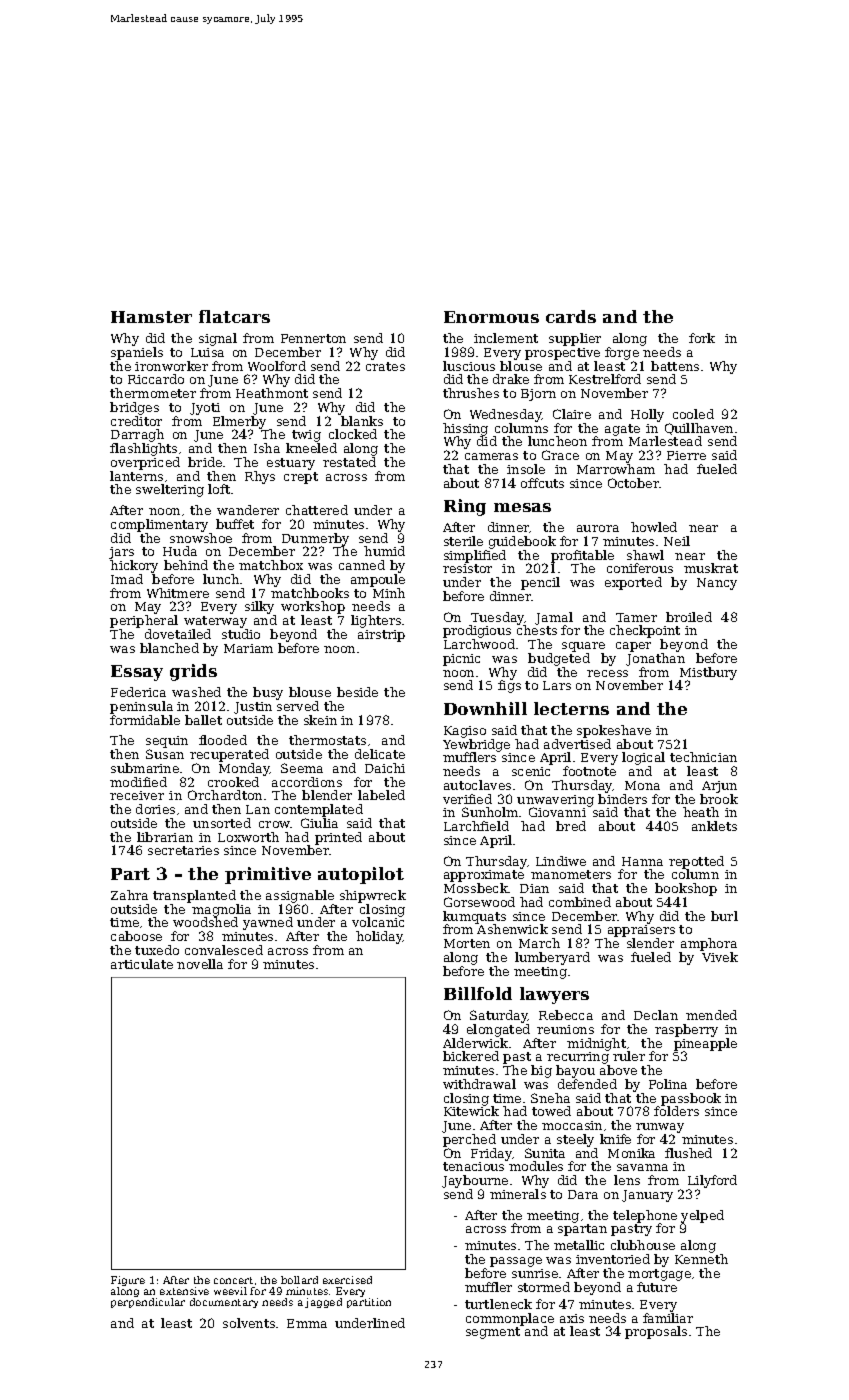 This page has height=1400, width=849. What do you see at coordinates (688, 1153) in the page?
I see `flushed` at bounding box center [688, 1153].
